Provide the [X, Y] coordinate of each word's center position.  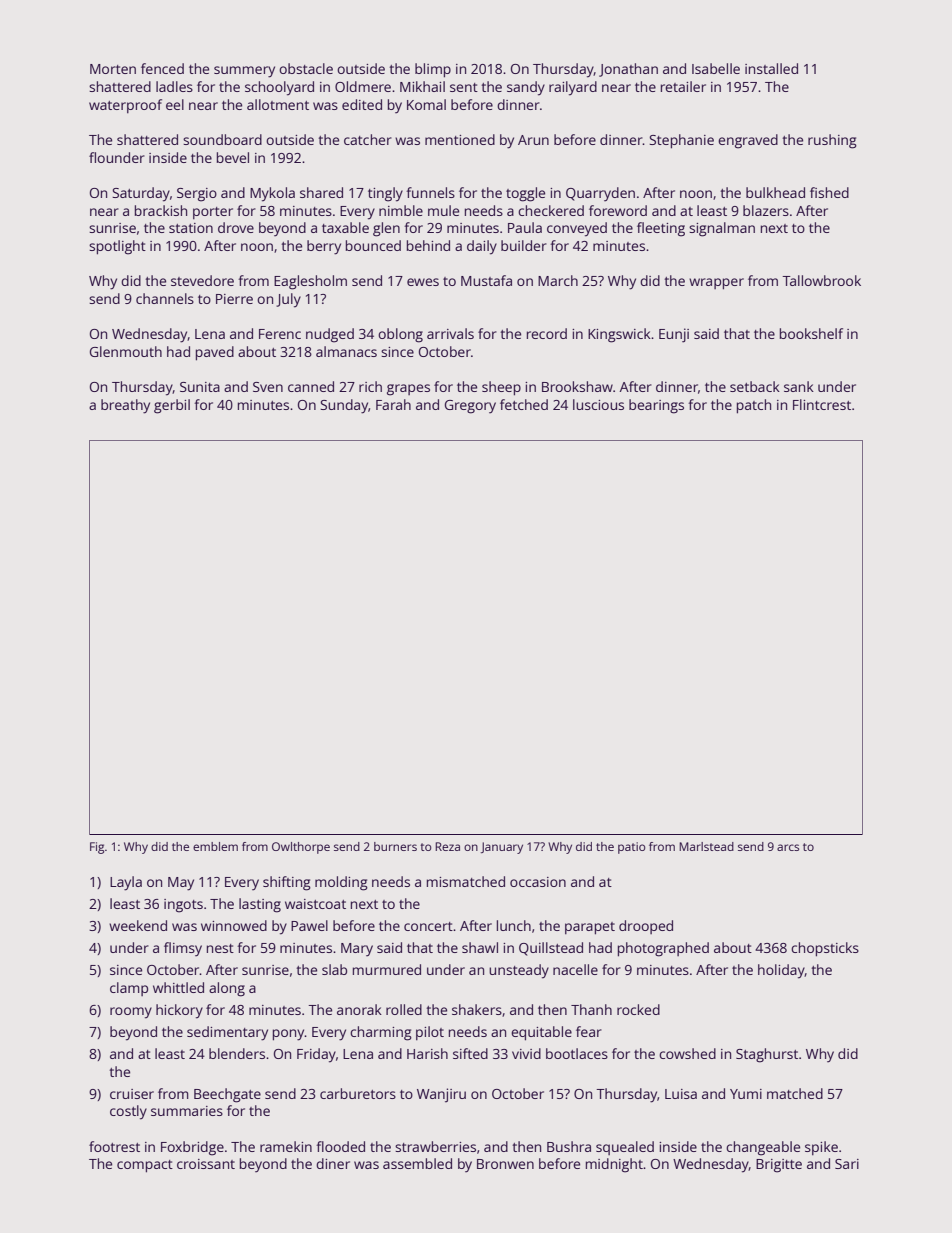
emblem [215, 846]
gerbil [172, 406]
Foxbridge [192, 1148]
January [502, 848]
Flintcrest [822, 404]
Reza [447, 846]
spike [821, 1148]
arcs [788, 847]
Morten [113, 69]
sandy [526, 88]
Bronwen [505, 1164]
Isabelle [716, 68]
